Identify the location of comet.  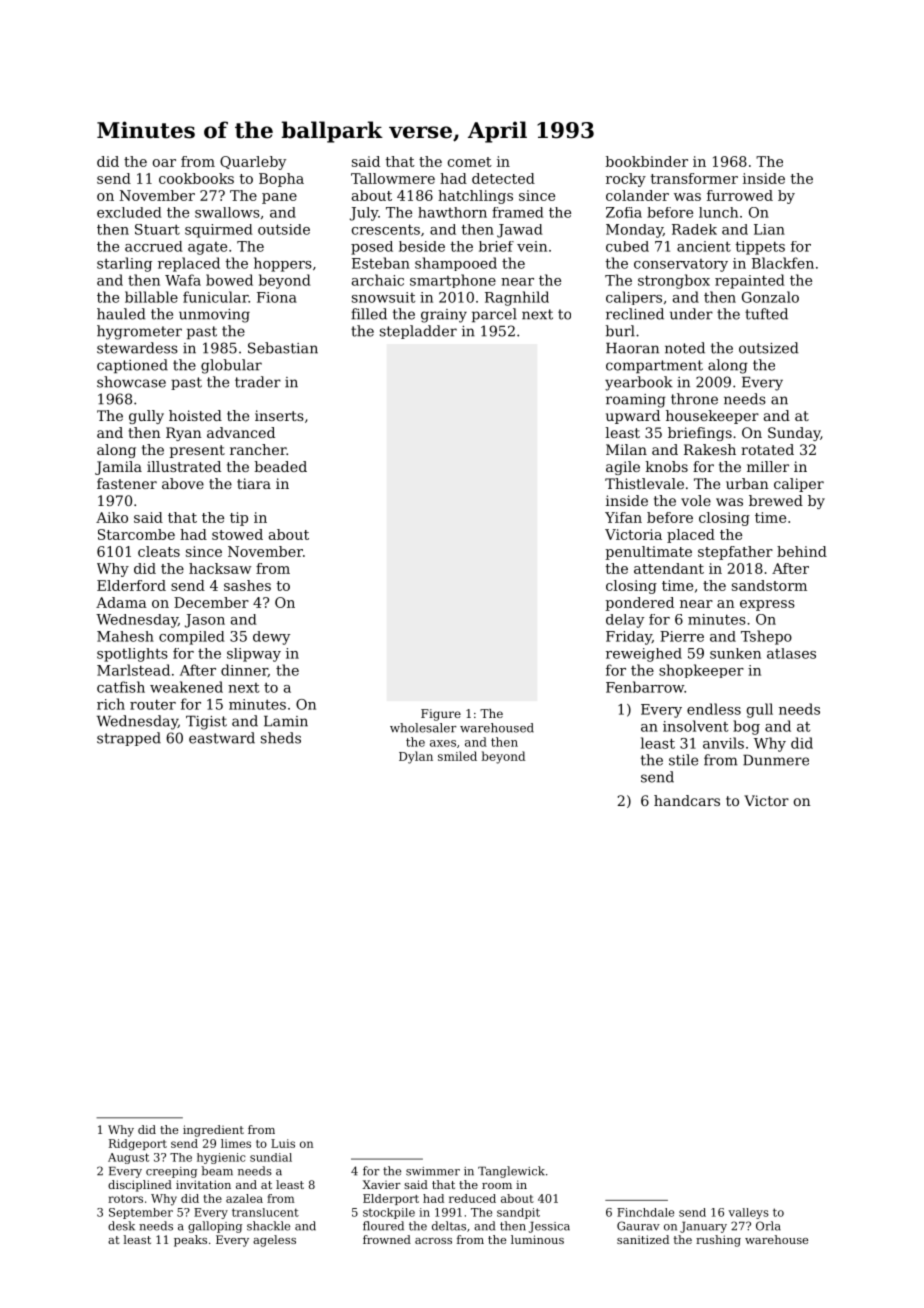
(470, 162).
